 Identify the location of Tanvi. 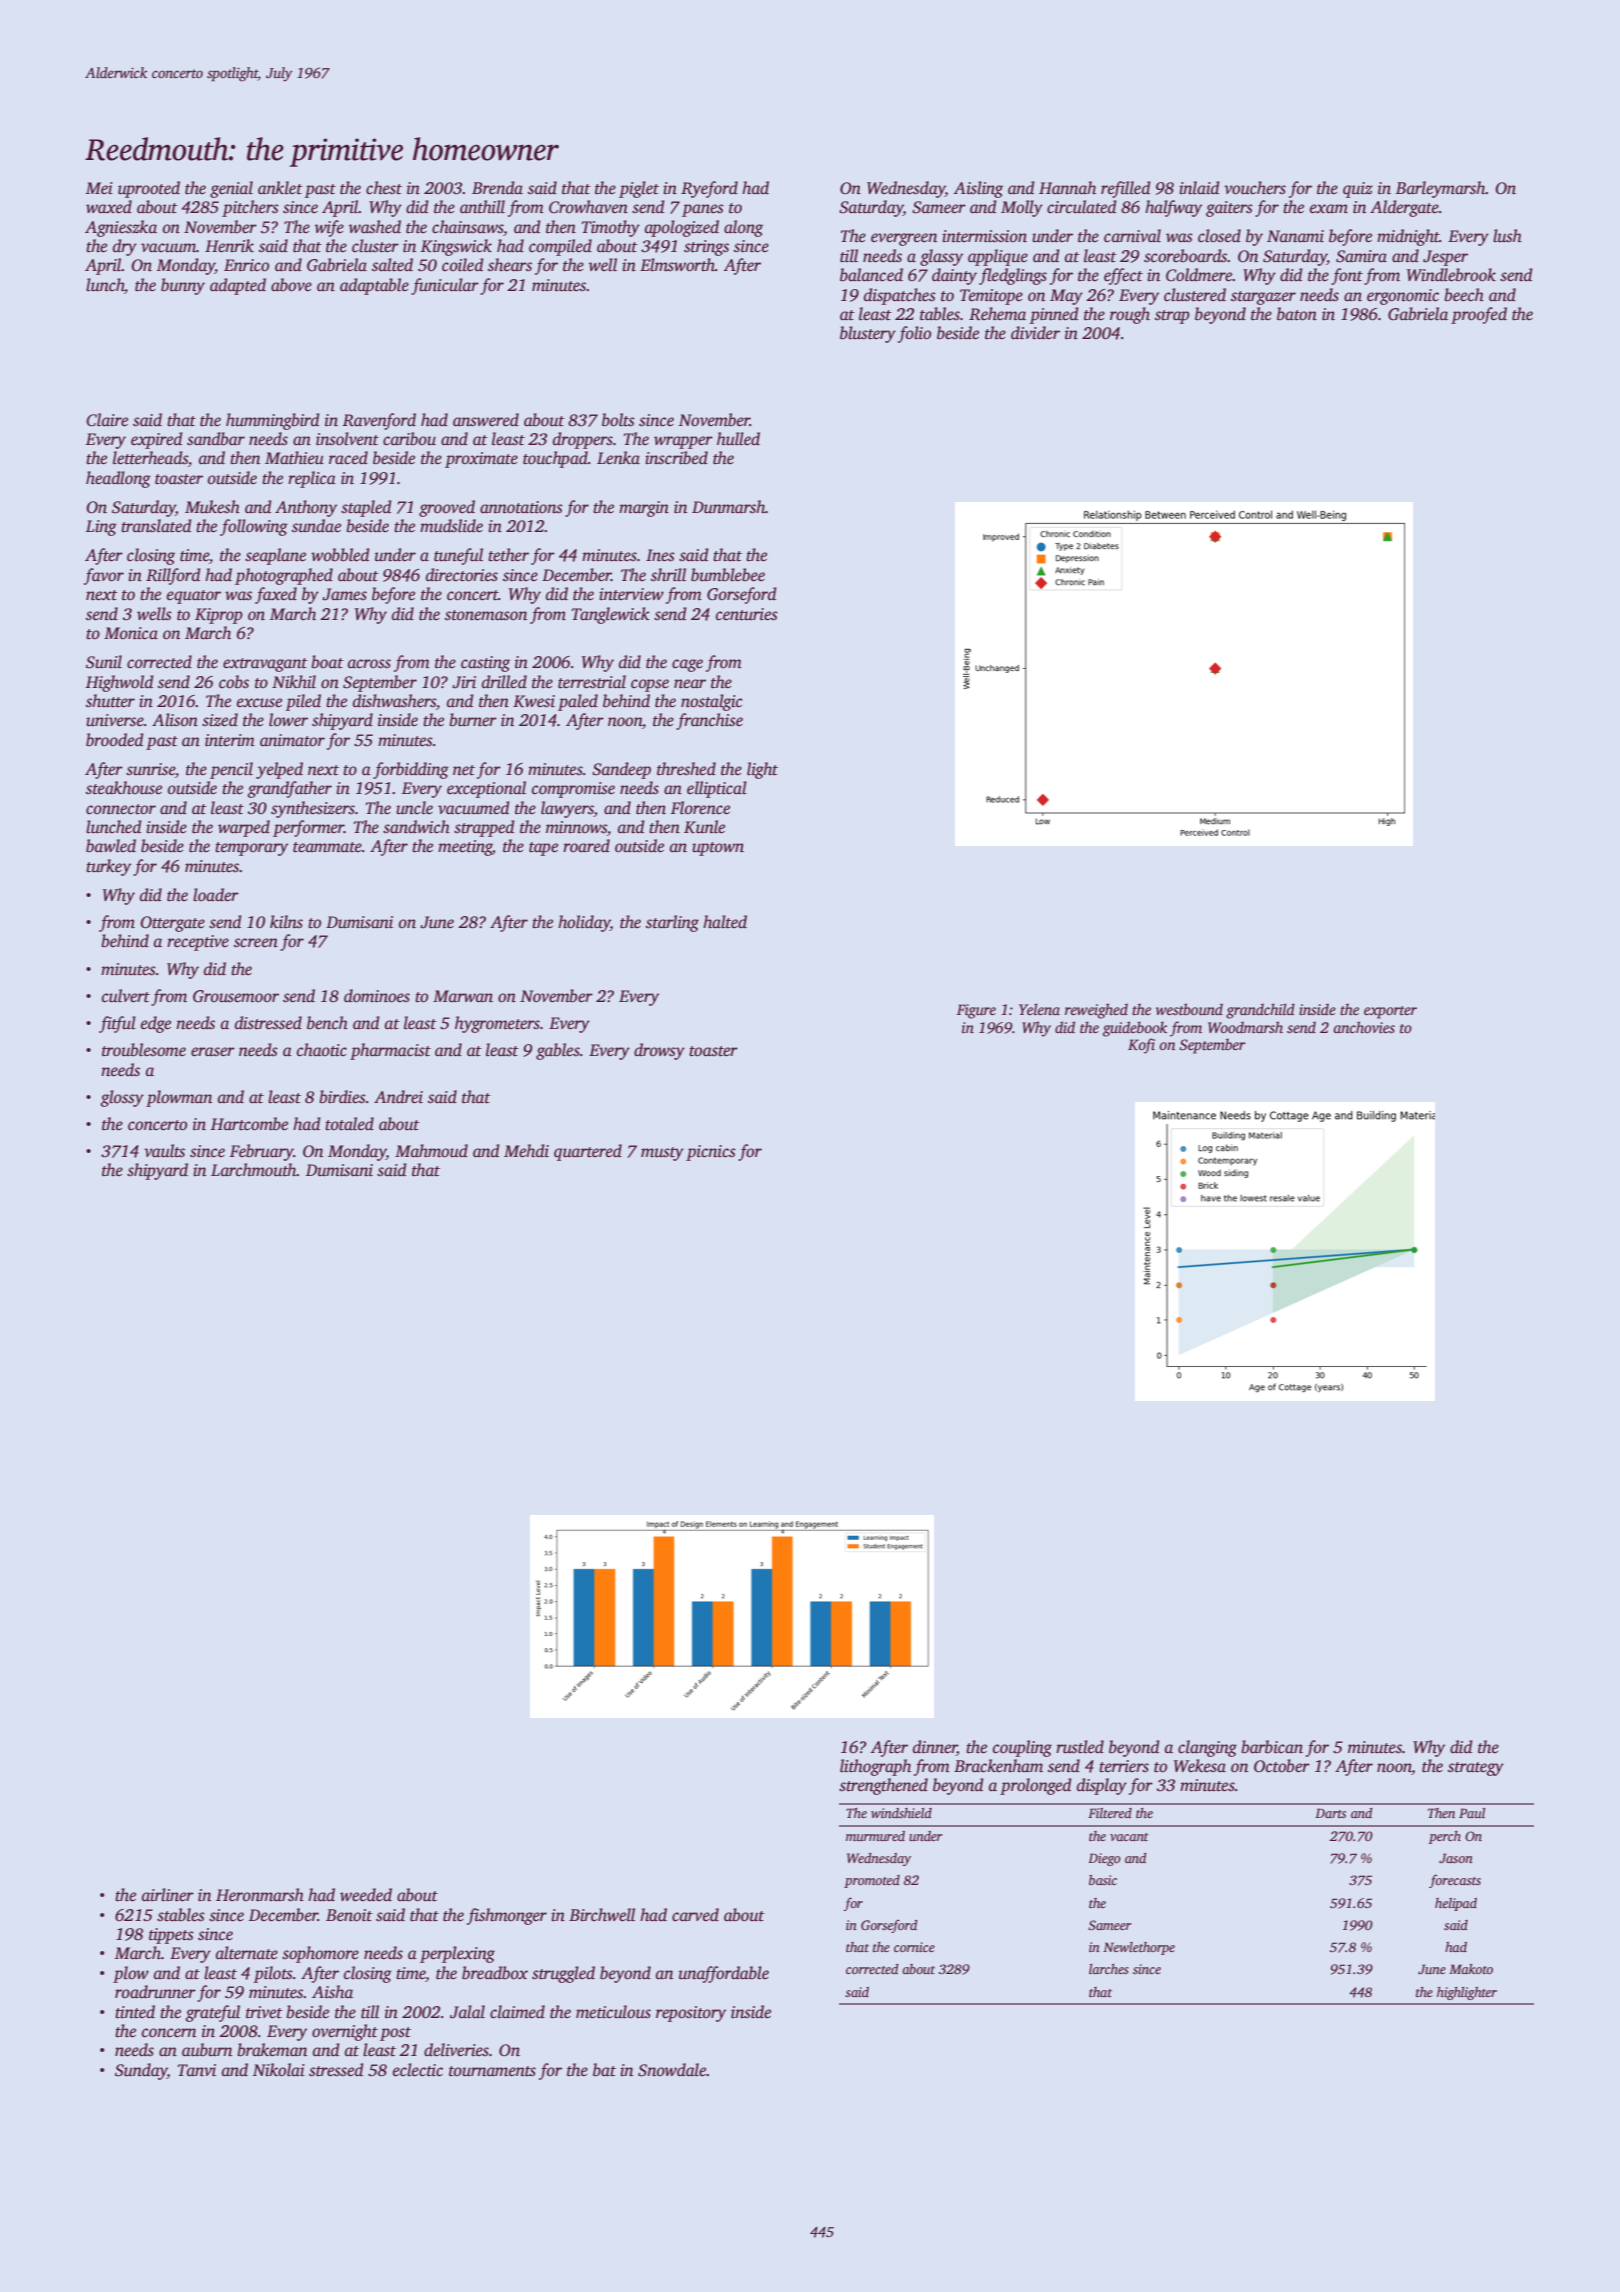
(197, 2070).
